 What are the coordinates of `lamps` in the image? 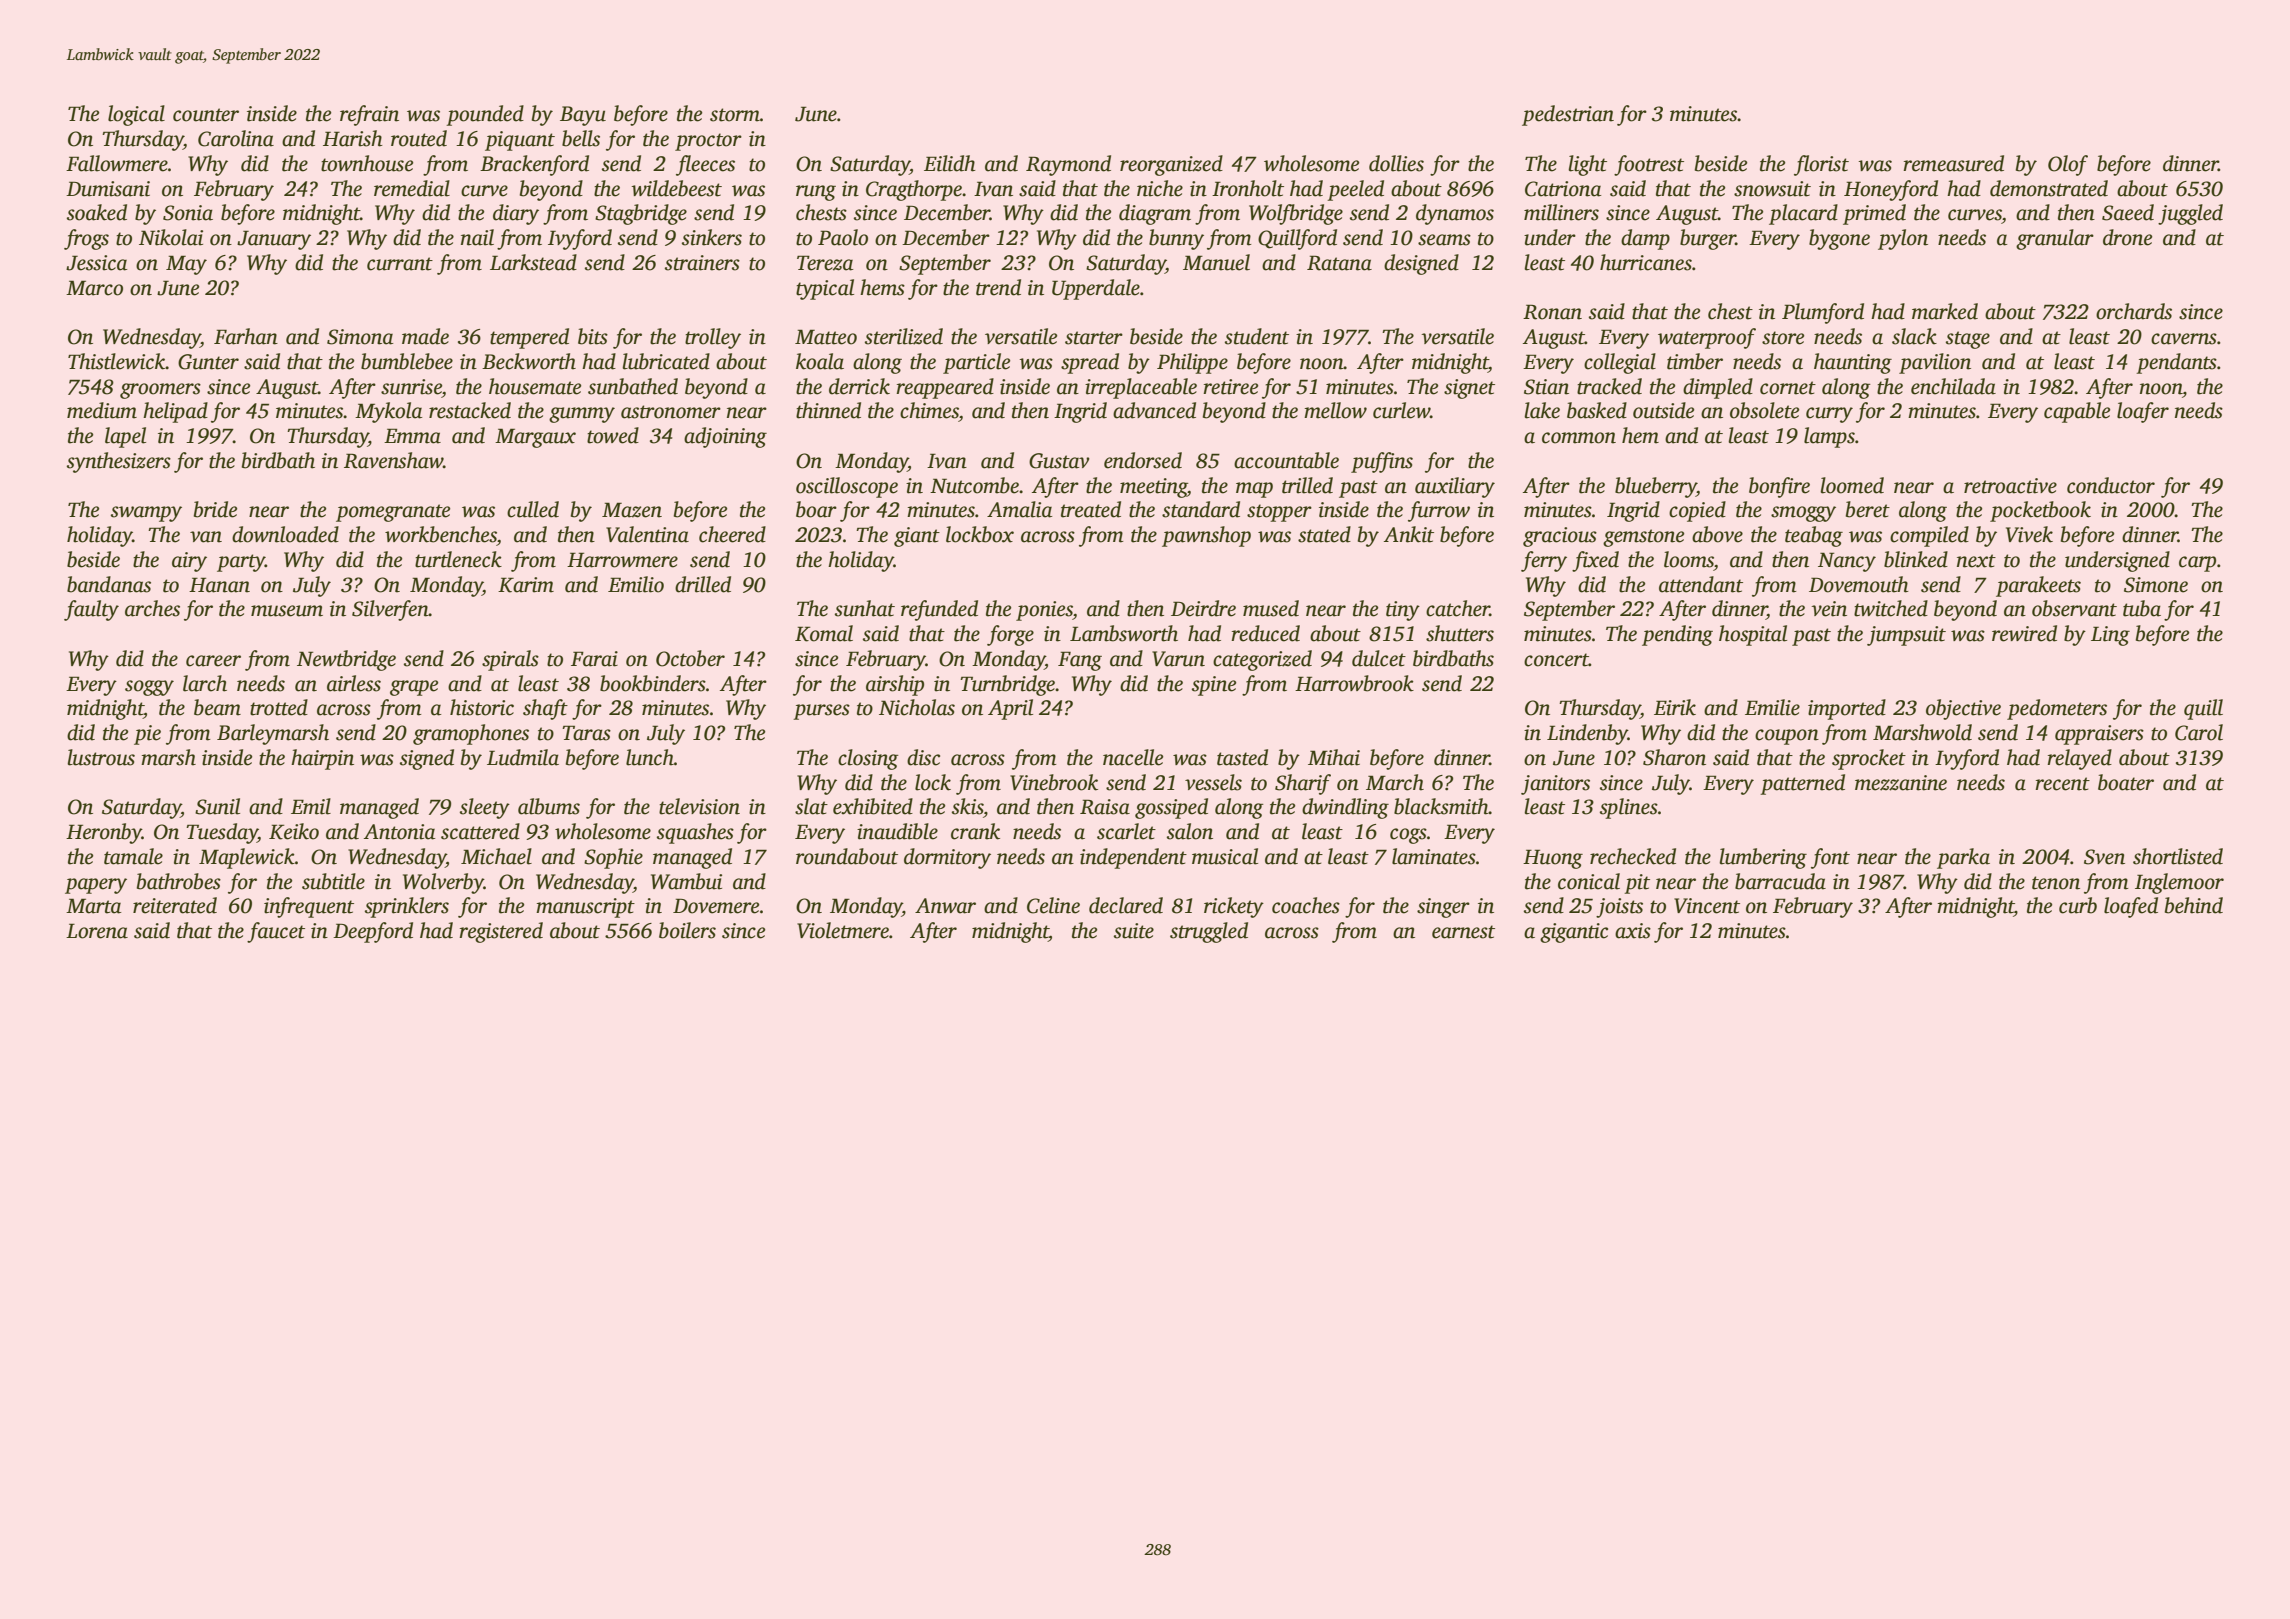 It's located at (1829, 437).
